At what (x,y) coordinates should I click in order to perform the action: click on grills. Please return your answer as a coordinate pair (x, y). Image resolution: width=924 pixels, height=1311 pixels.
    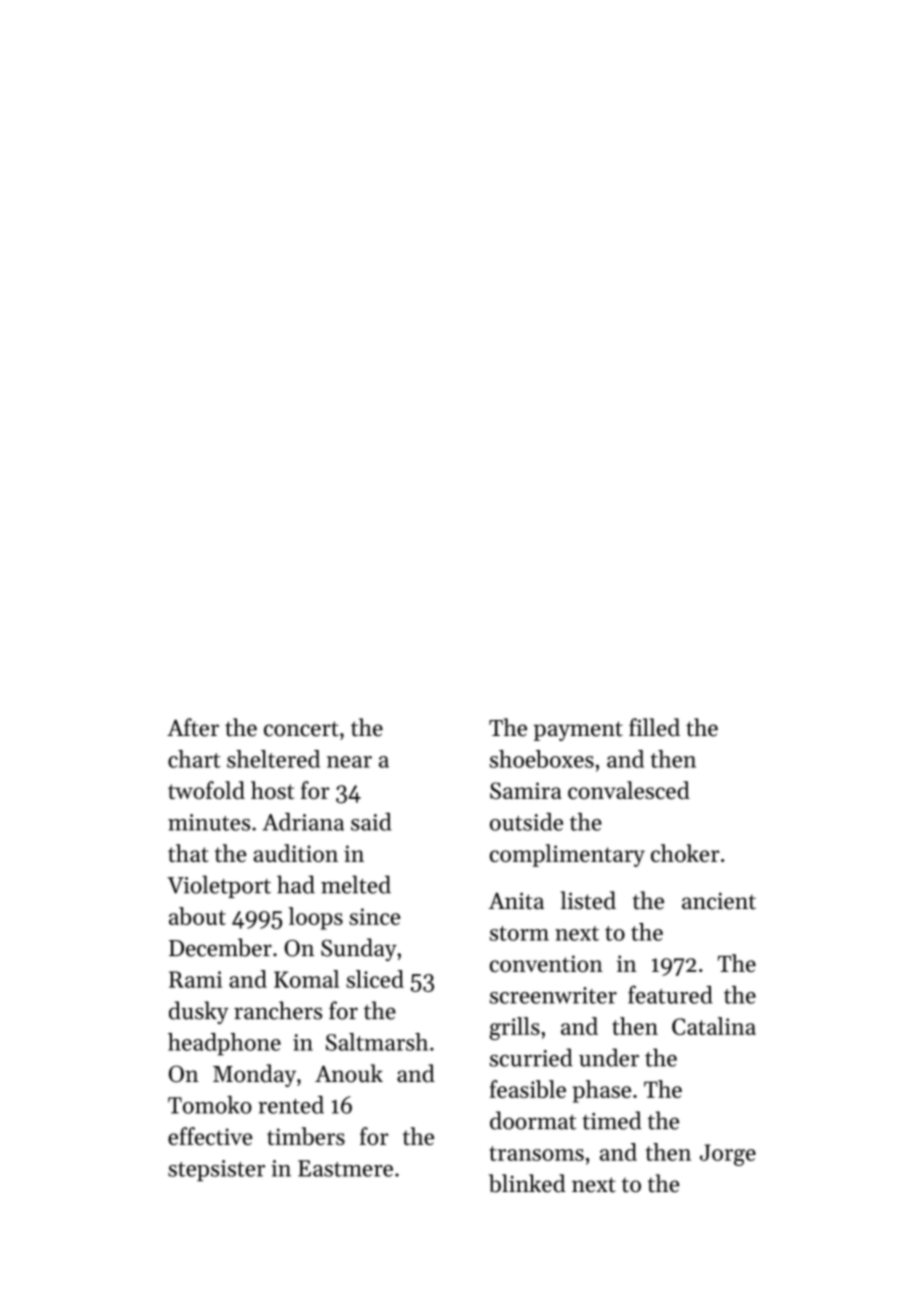
    Looking at the image, I should click on (514, 1028).
